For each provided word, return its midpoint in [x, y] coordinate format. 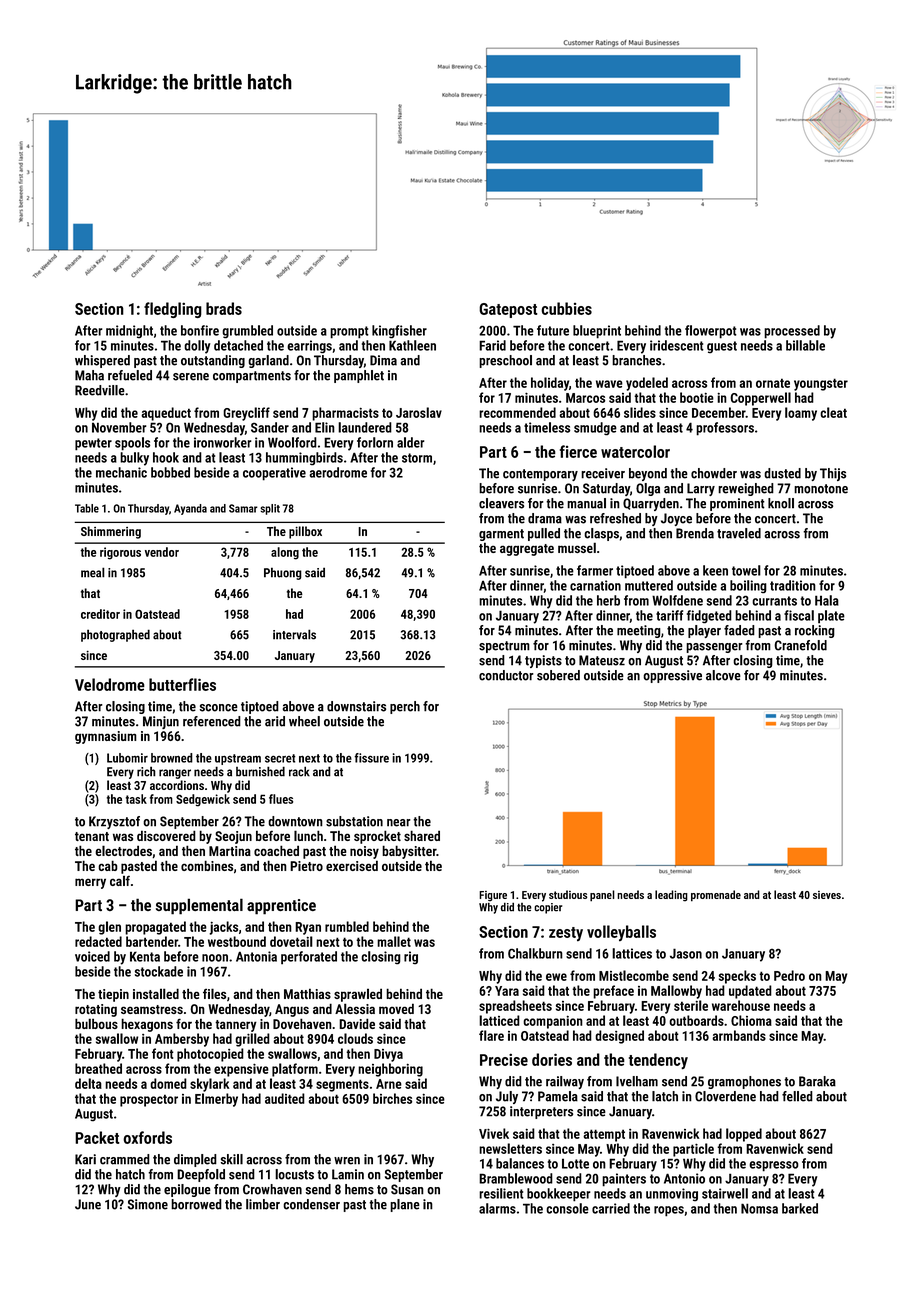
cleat [833, 412]
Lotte [575, 1164]
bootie [697, 397]
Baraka [817, 1081]
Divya [388, 1055]
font [163, 1053]
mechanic [121, 472]
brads [224, 308]
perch [405, 707]
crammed [125, 1159]
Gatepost [508, 310]
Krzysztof [114, 822]
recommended [517, 412]
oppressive [672, 676]
